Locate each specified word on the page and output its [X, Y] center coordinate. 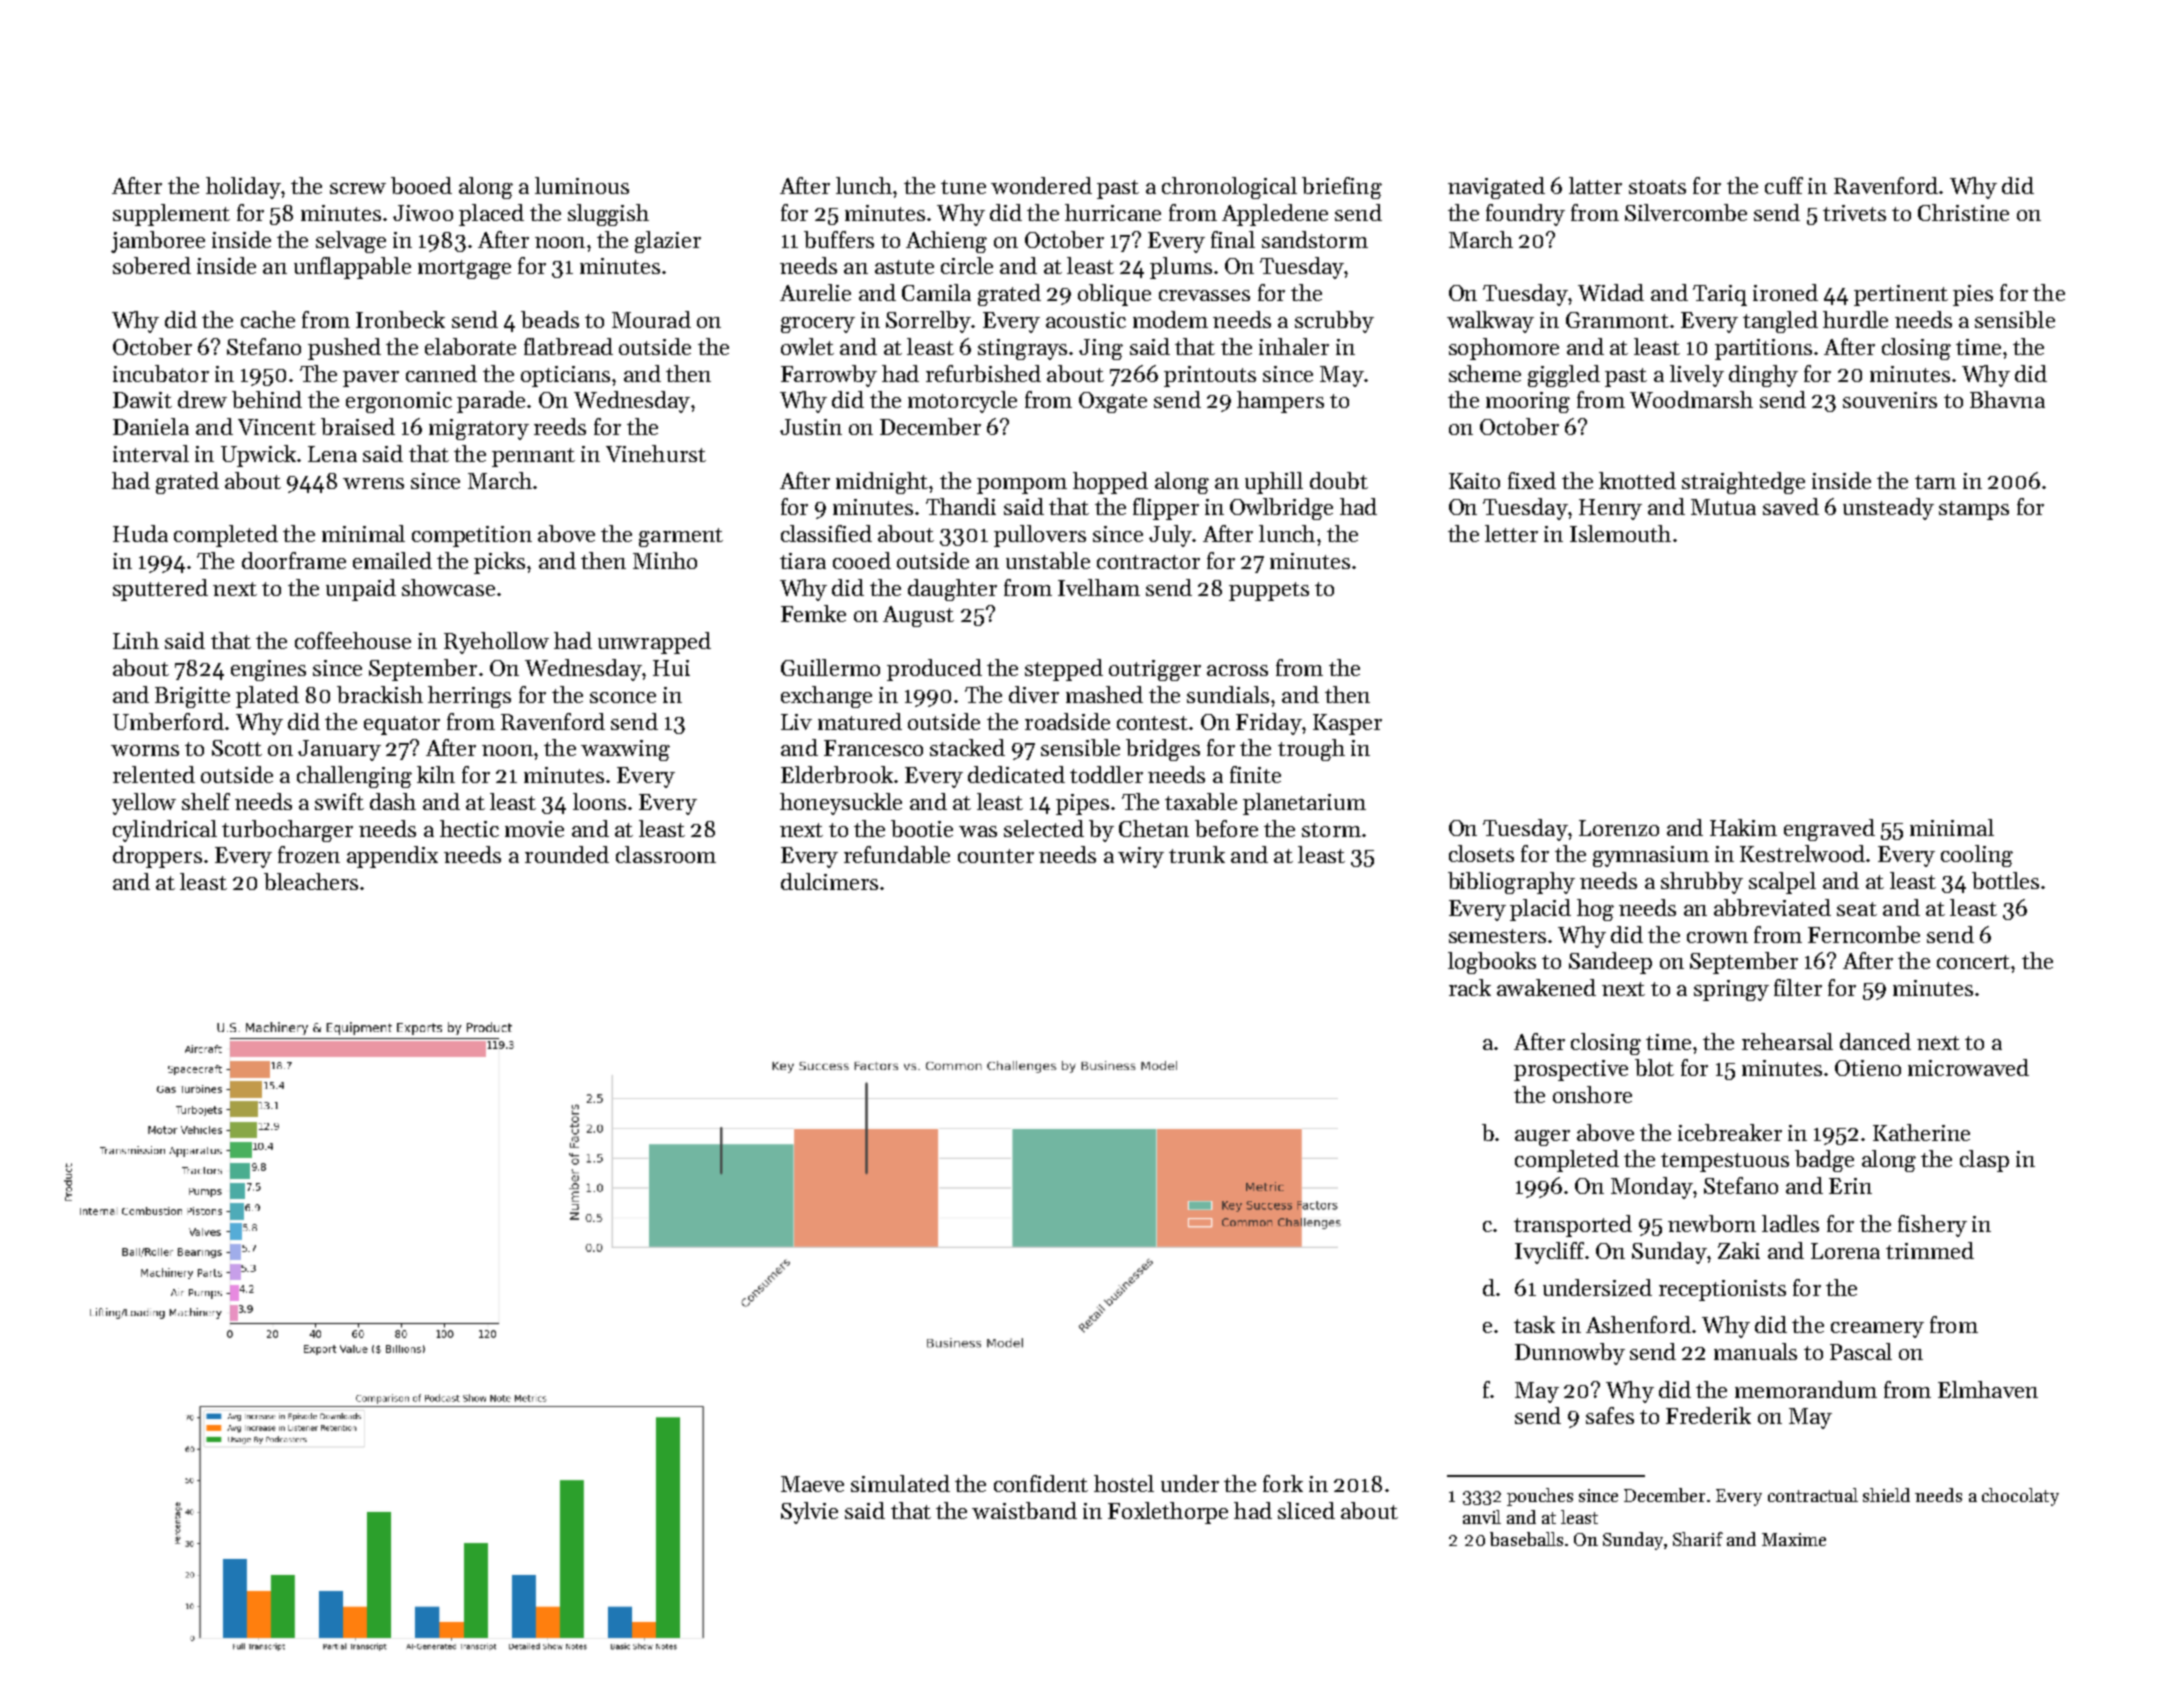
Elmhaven [1988, 1389]
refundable [897, 854]
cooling [1977, 856]
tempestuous [1725, 1162]
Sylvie [809, 1513]
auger [1542, 1138]
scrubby [1334, 322]
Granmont [1617, 320]
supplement [171, 215]
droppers [157, 857]
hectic [469, 828]
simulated [900, 1483]
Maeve [812, 1484]
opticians [565, 376]
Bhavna [2007, 399]
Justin [811, 427]
